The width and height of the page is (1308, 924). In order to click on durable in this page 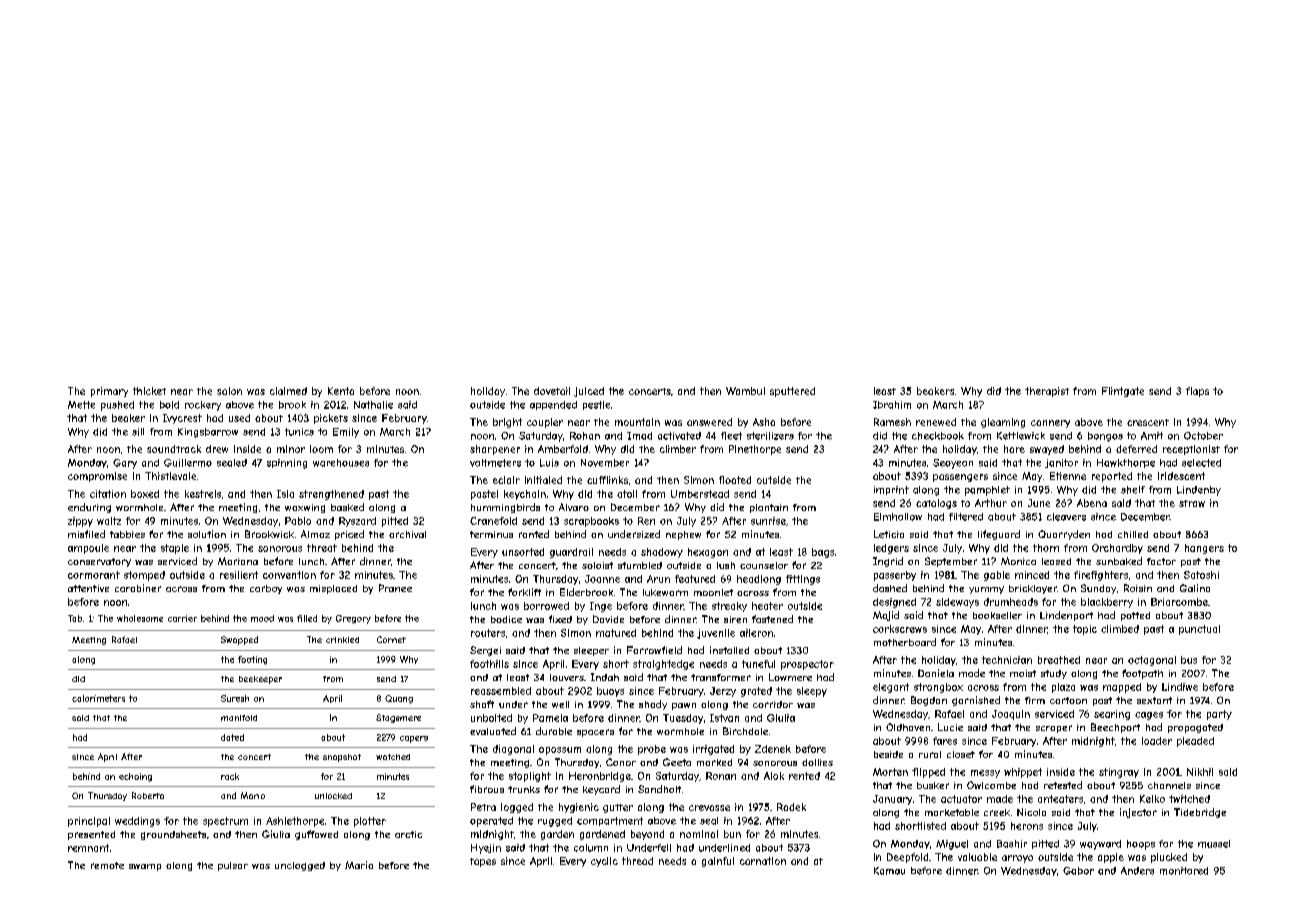, I will do `click(554, 731)`.
